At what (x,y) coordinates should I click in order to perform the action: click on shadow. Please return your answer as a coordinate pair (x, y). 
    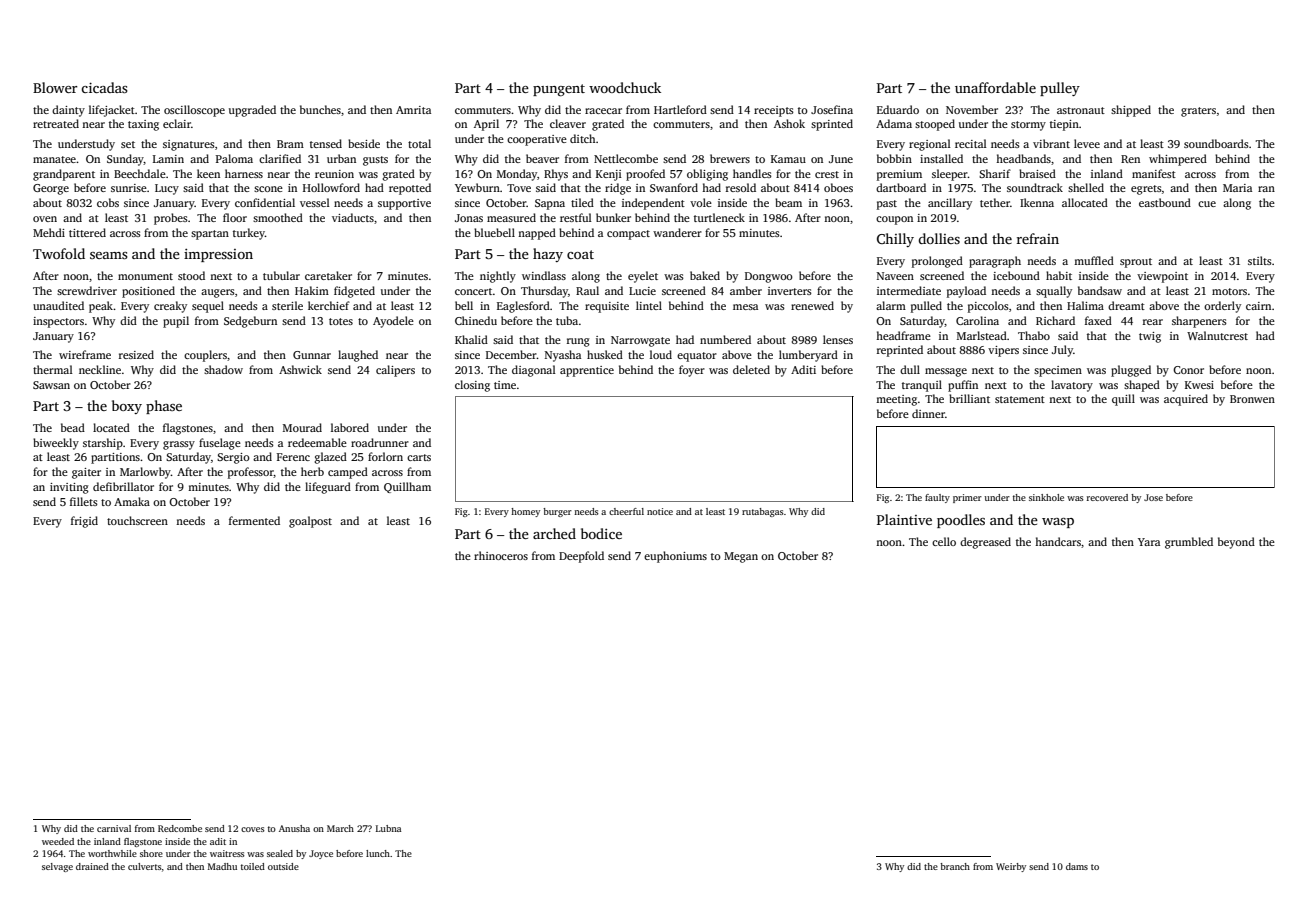
    Looking at the image, I should click on (223, 369).
